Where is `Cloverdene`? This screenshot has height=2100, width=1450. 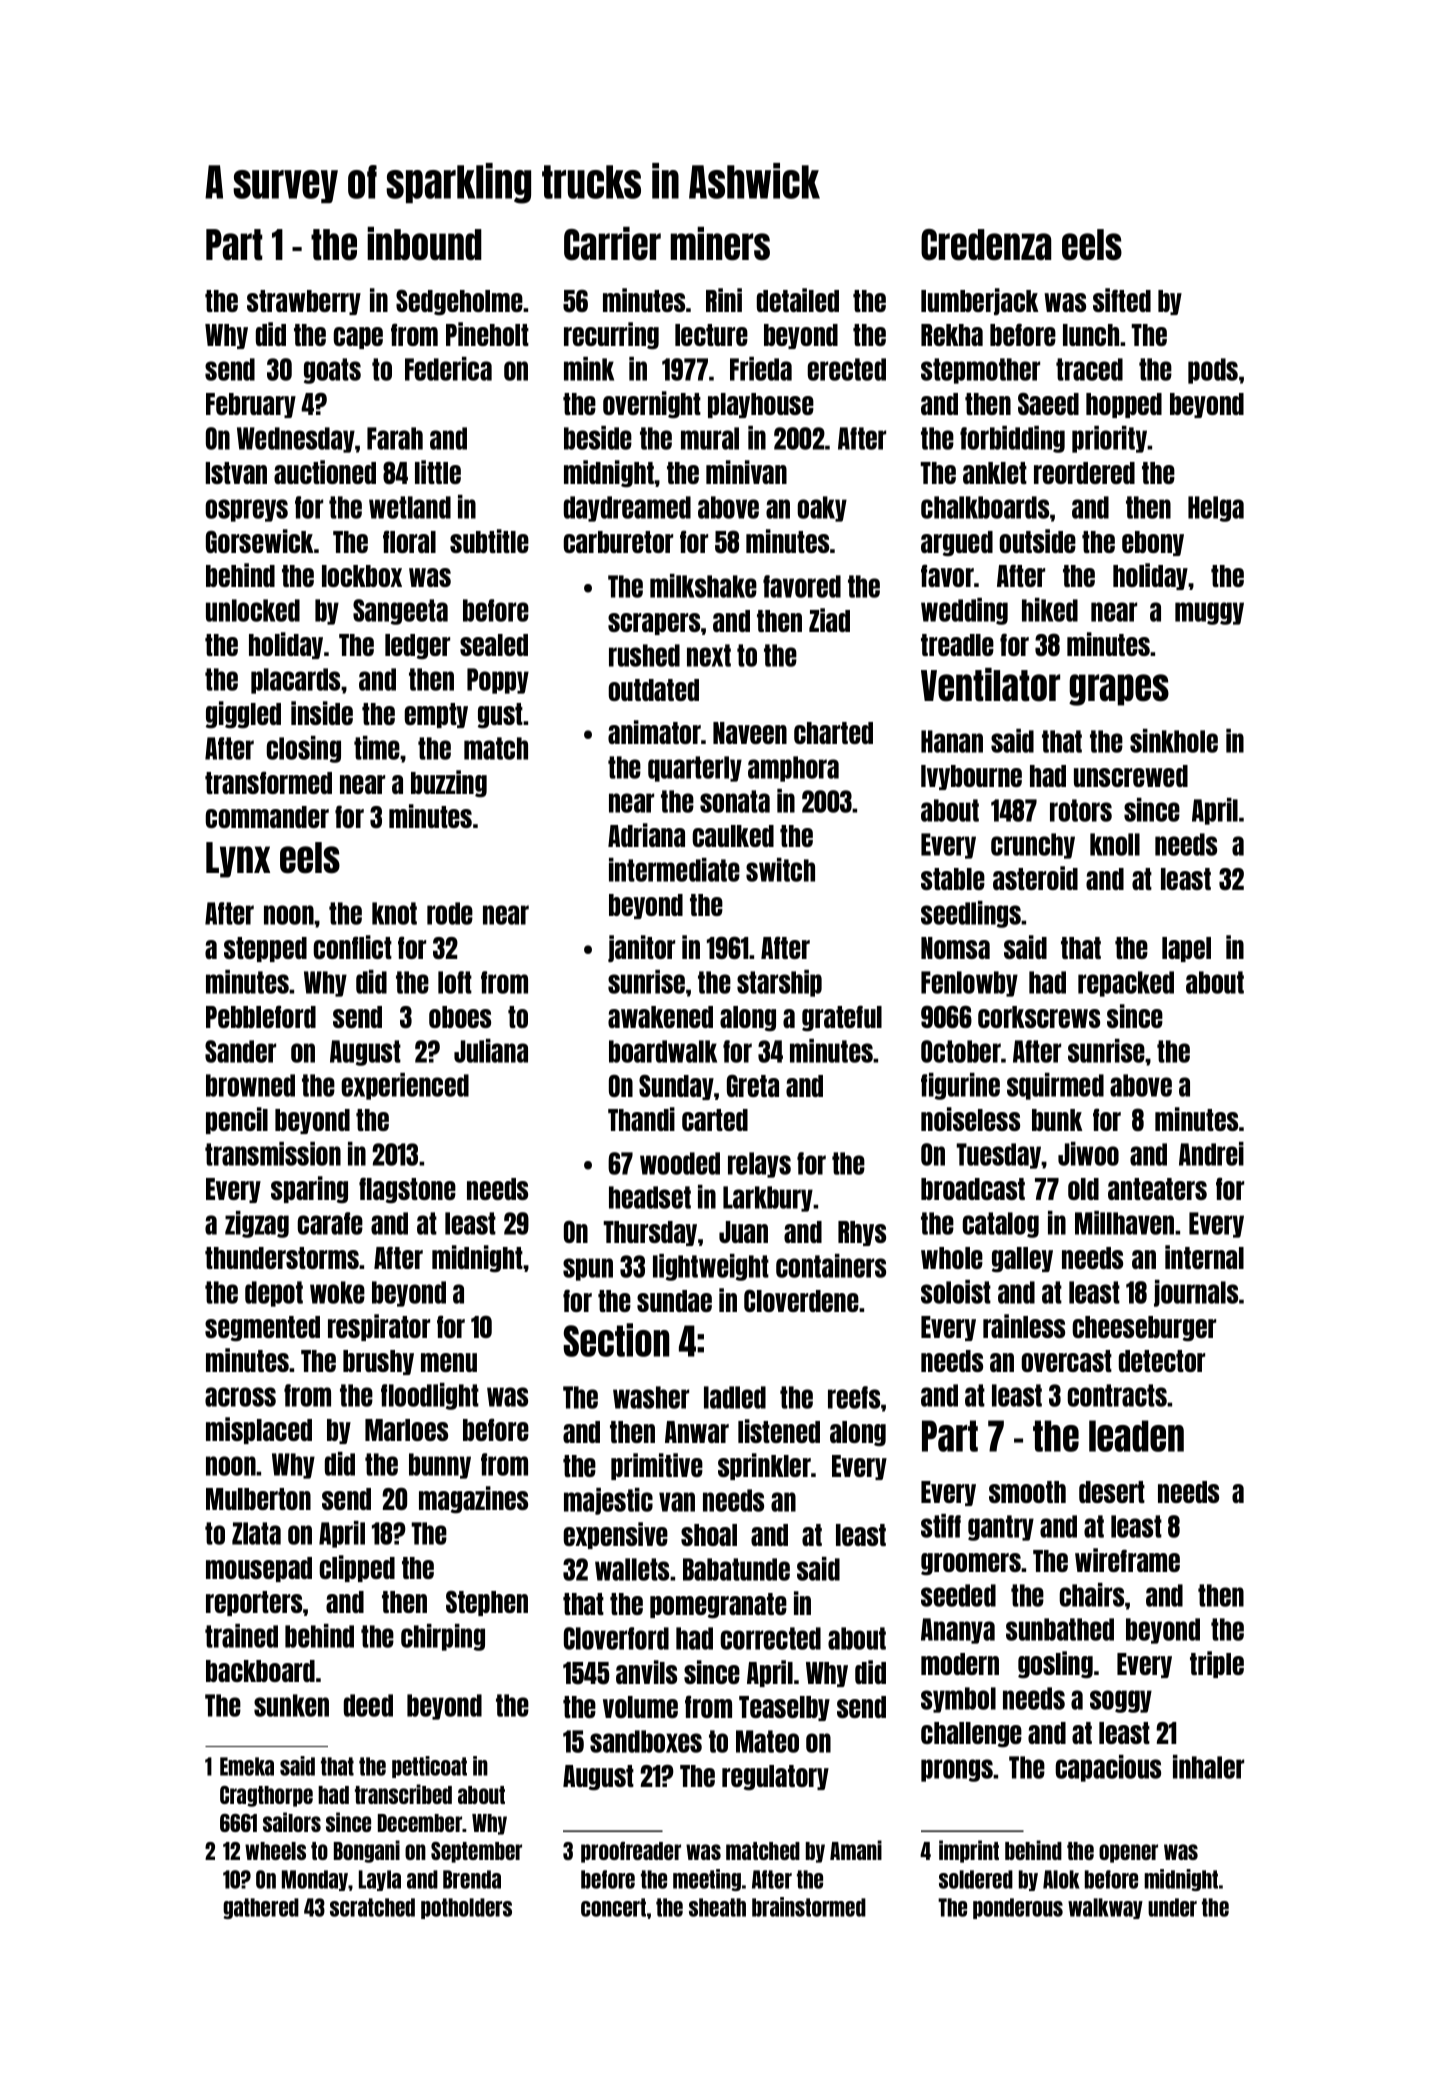 Cloverdene is located at coordinates (801, 1300).
